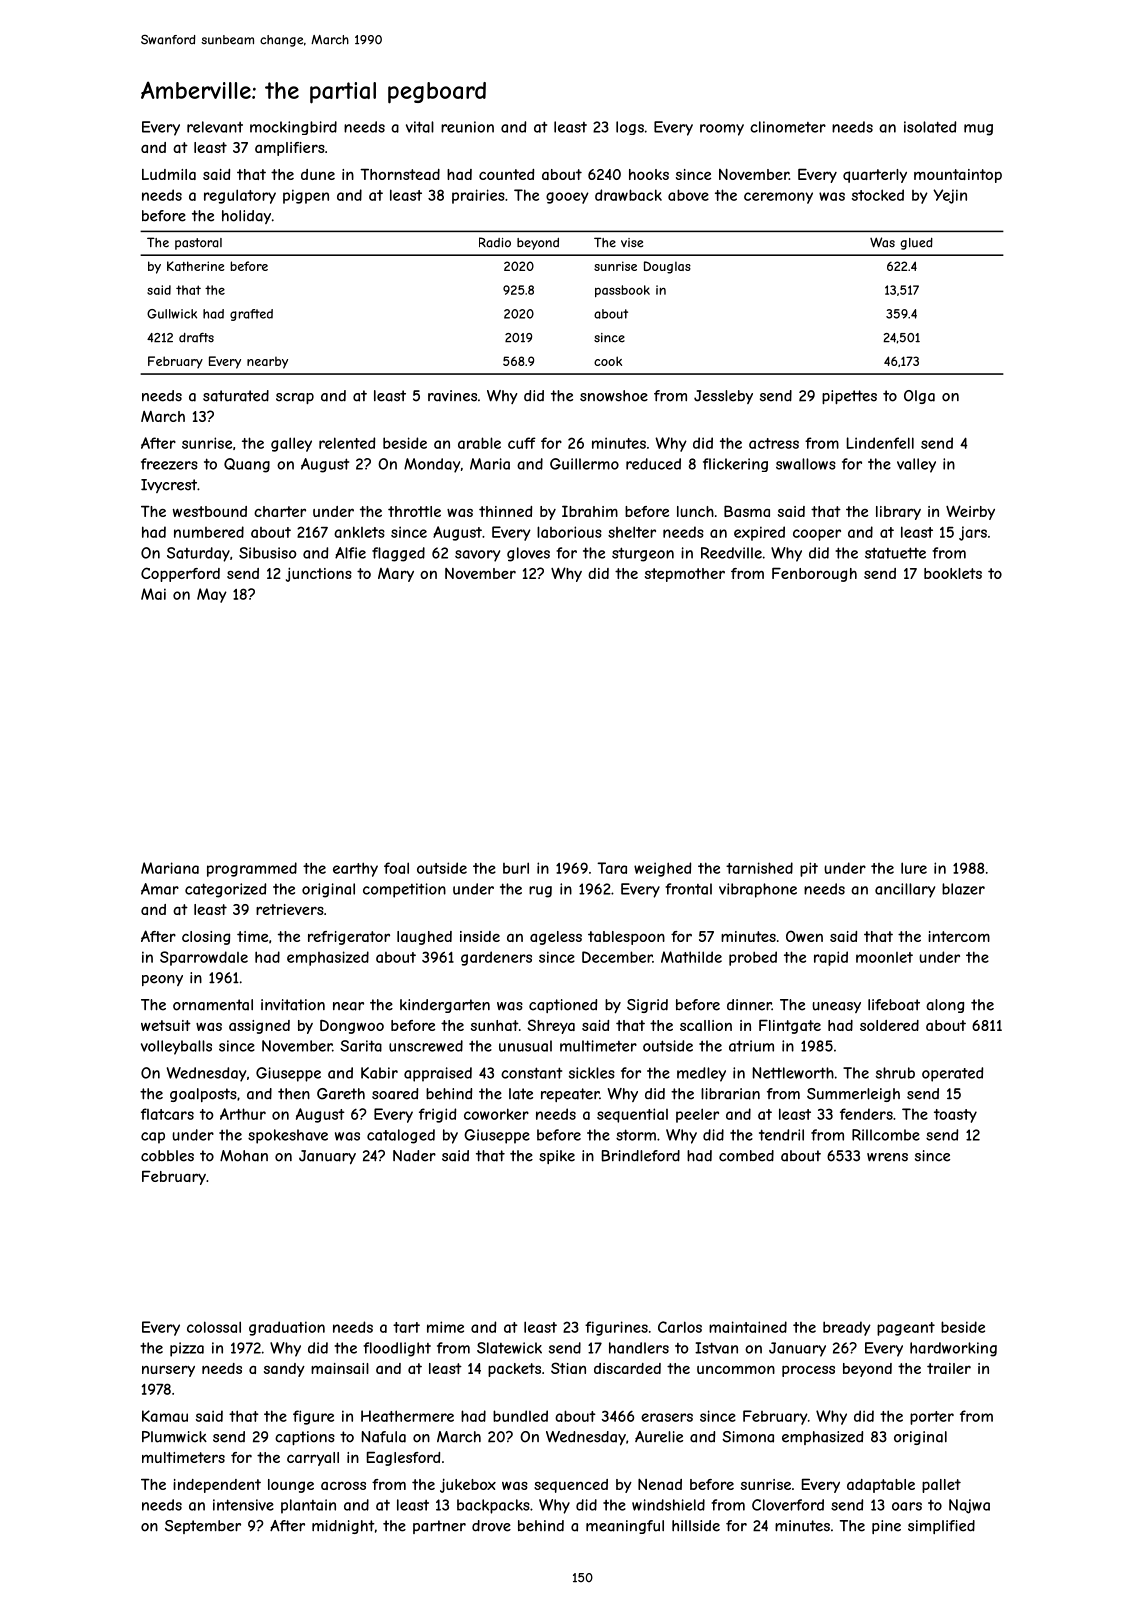  I want to click on pastoral, so click(198, 244).
